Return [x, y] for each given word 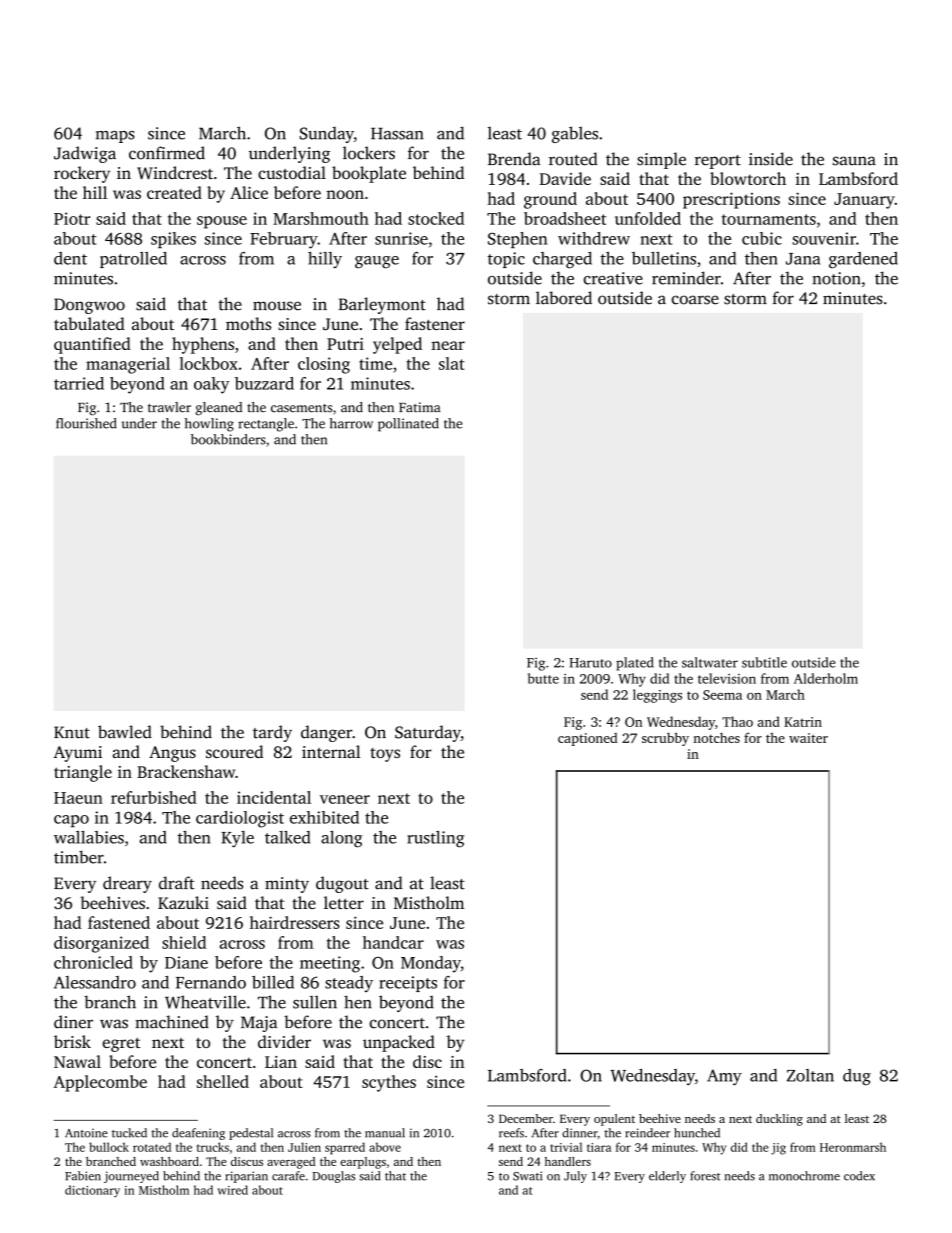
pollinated [408, 425]
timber [79, 857]
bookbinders [228, 439]
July [575, 1177]
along [342, 839]
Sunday [327, 134]
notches [716, 737]
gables [575, 134]
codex [859, 1176]
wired [232, 1190]
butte [543, 678]
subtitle [764, 662]
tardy [272, 733]
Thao [737, 721]
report [718, 162]
